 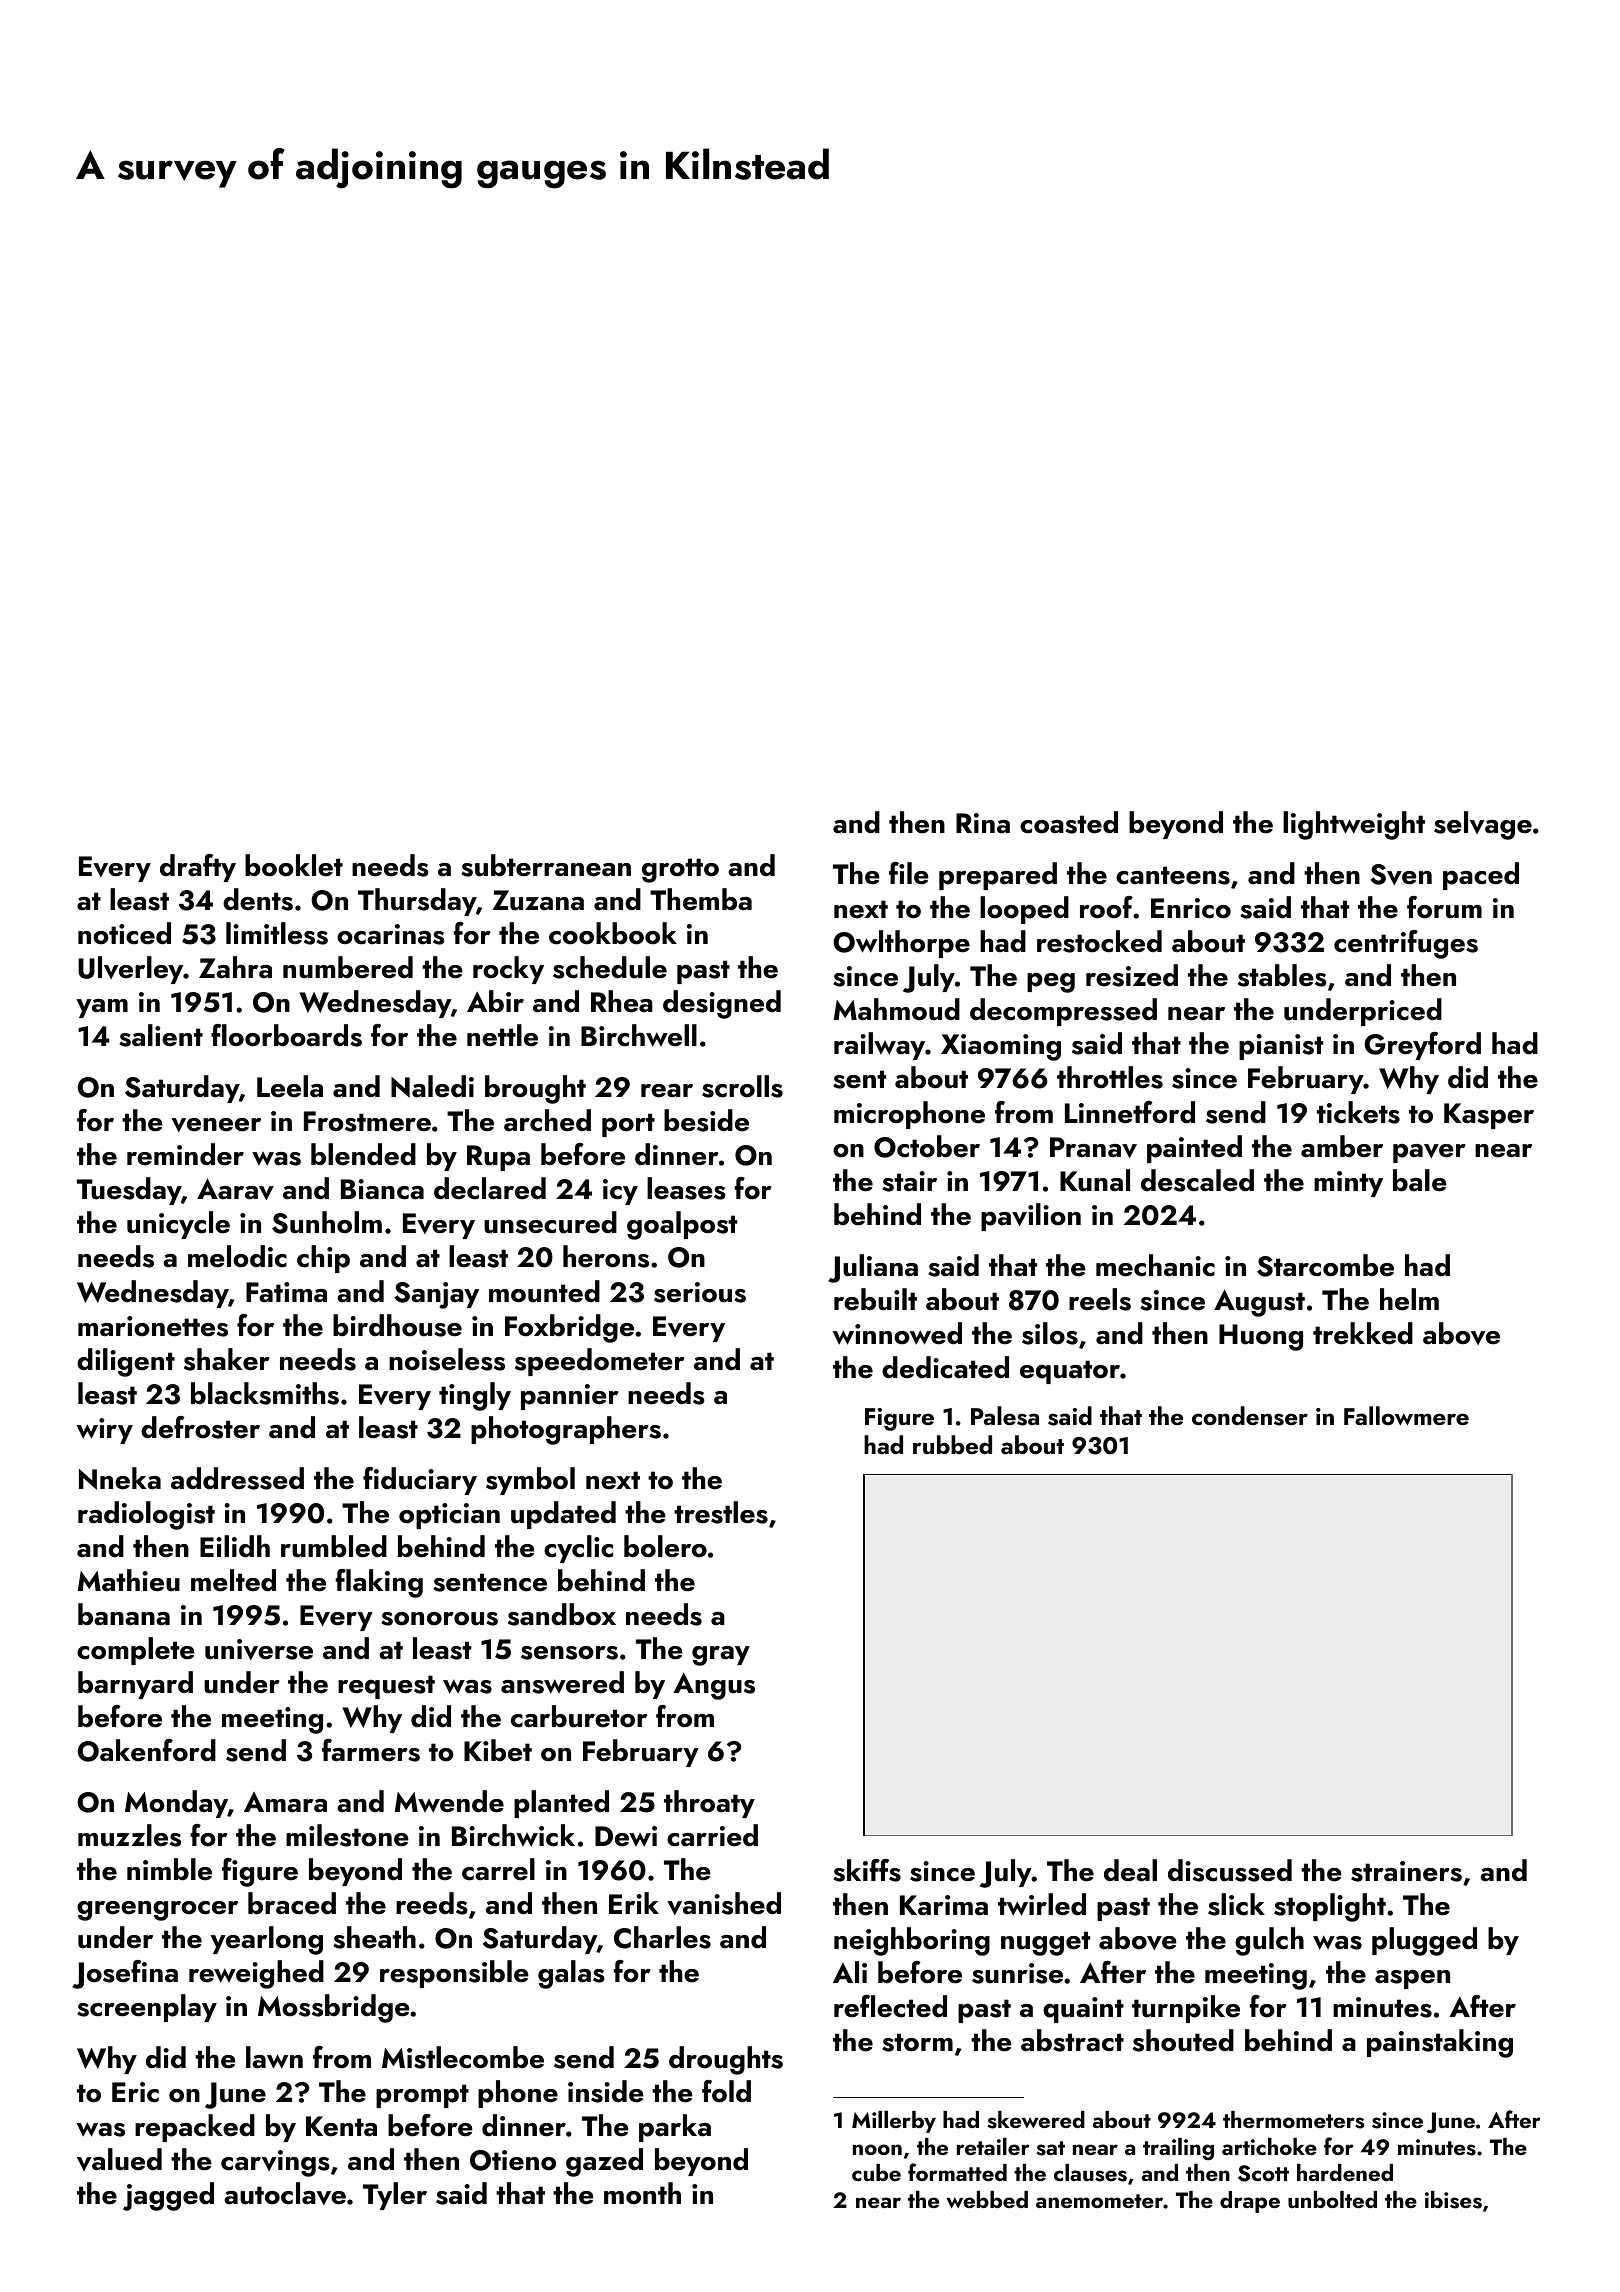 I want to click on lightweight, so click(x=1354, y=825).
